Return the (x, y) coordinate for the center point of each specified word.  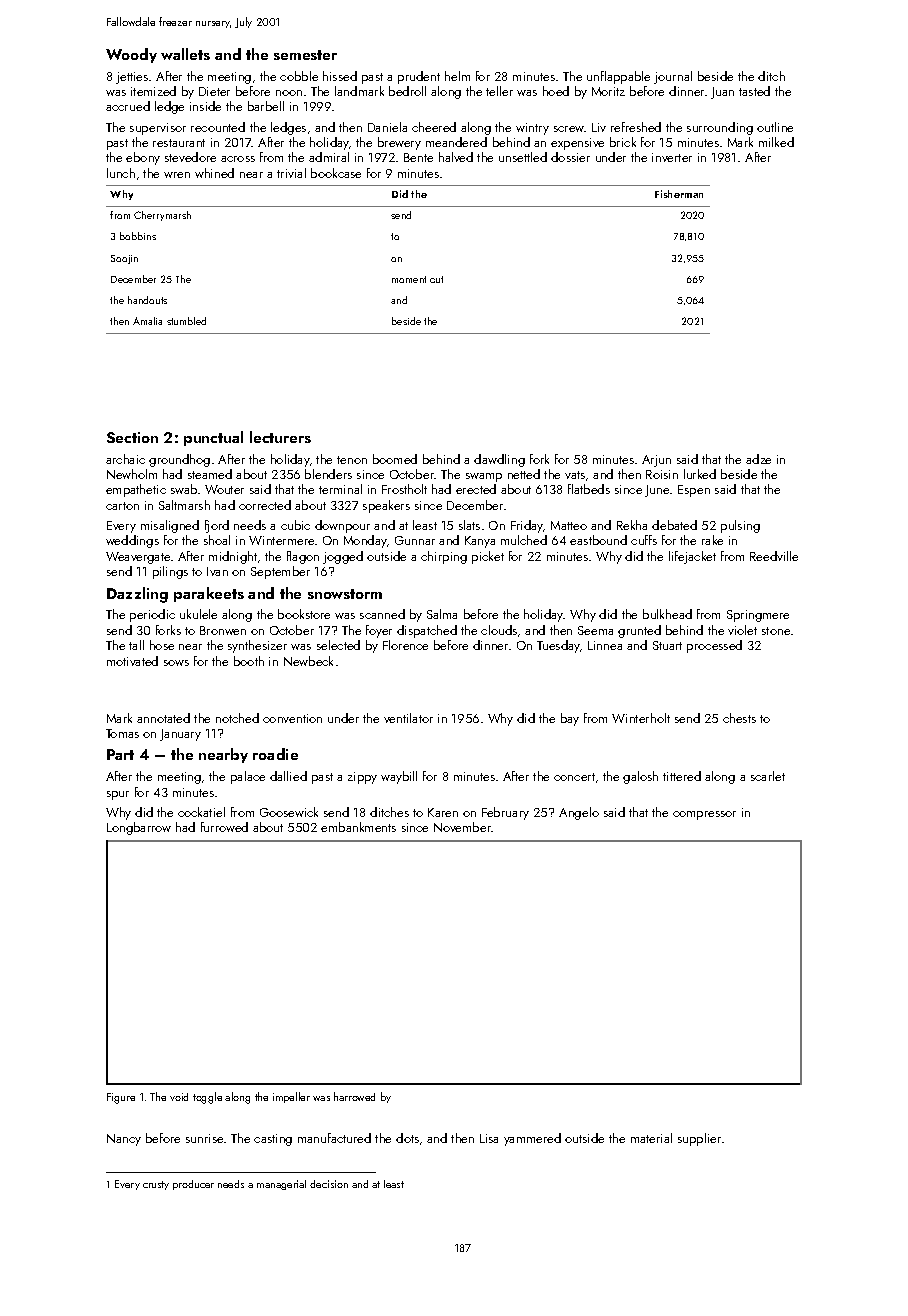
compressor (704, 815)
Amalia (147, 321)
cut (436, 279)
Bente (418, 157)
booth (249, 661)
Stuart (667, 645)
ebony (143, 158)
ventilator (408, 718)
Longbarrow (139, 828)
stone (776, 631)
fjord (217, 526)
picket (488, 557)
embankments (358, 827)
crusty (156, 1185)
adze (758, 459)
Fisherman (679, 194)
